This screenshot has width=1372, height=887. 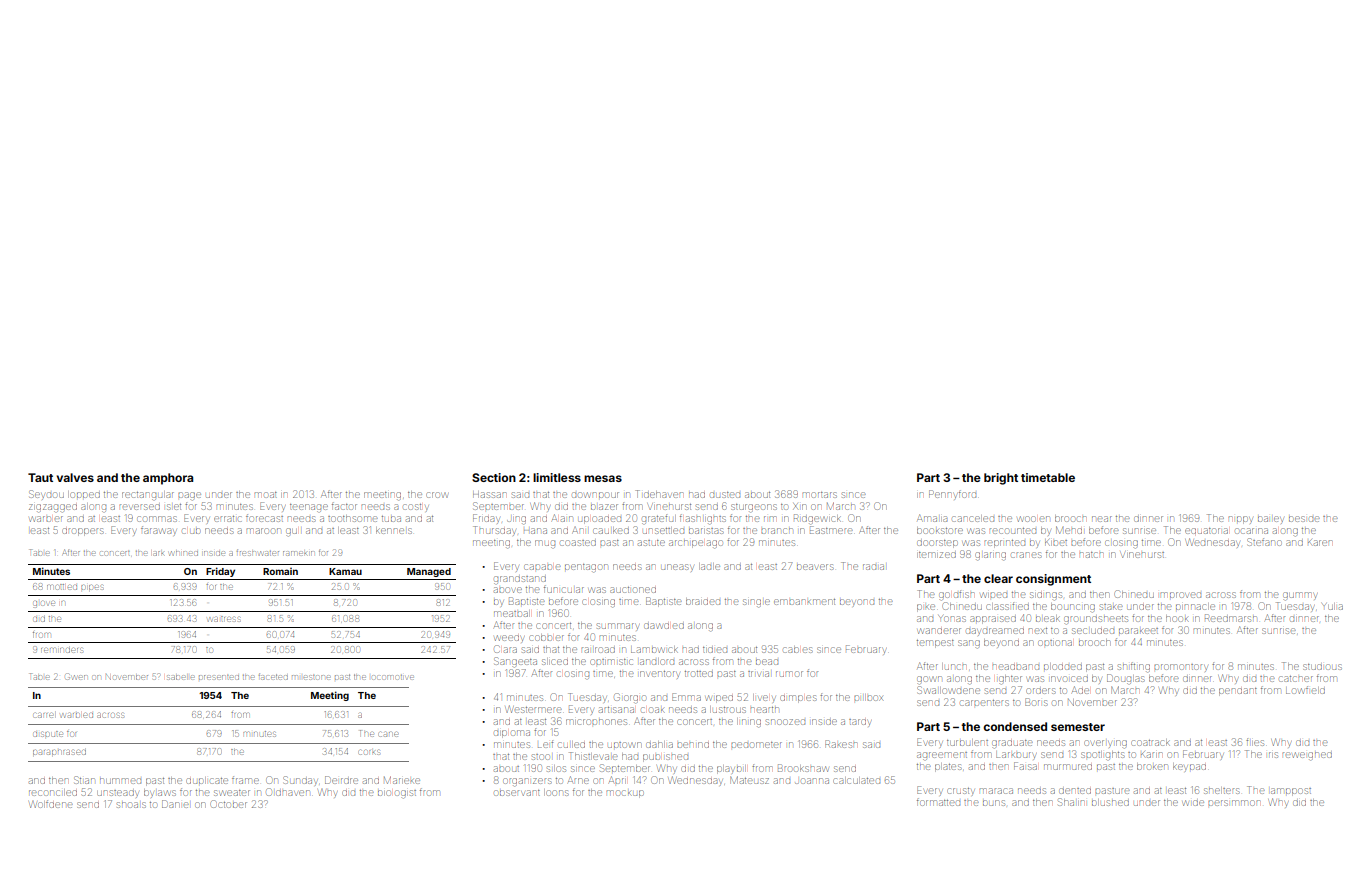 I want to click on mortars, so click(x=820, y=495).
